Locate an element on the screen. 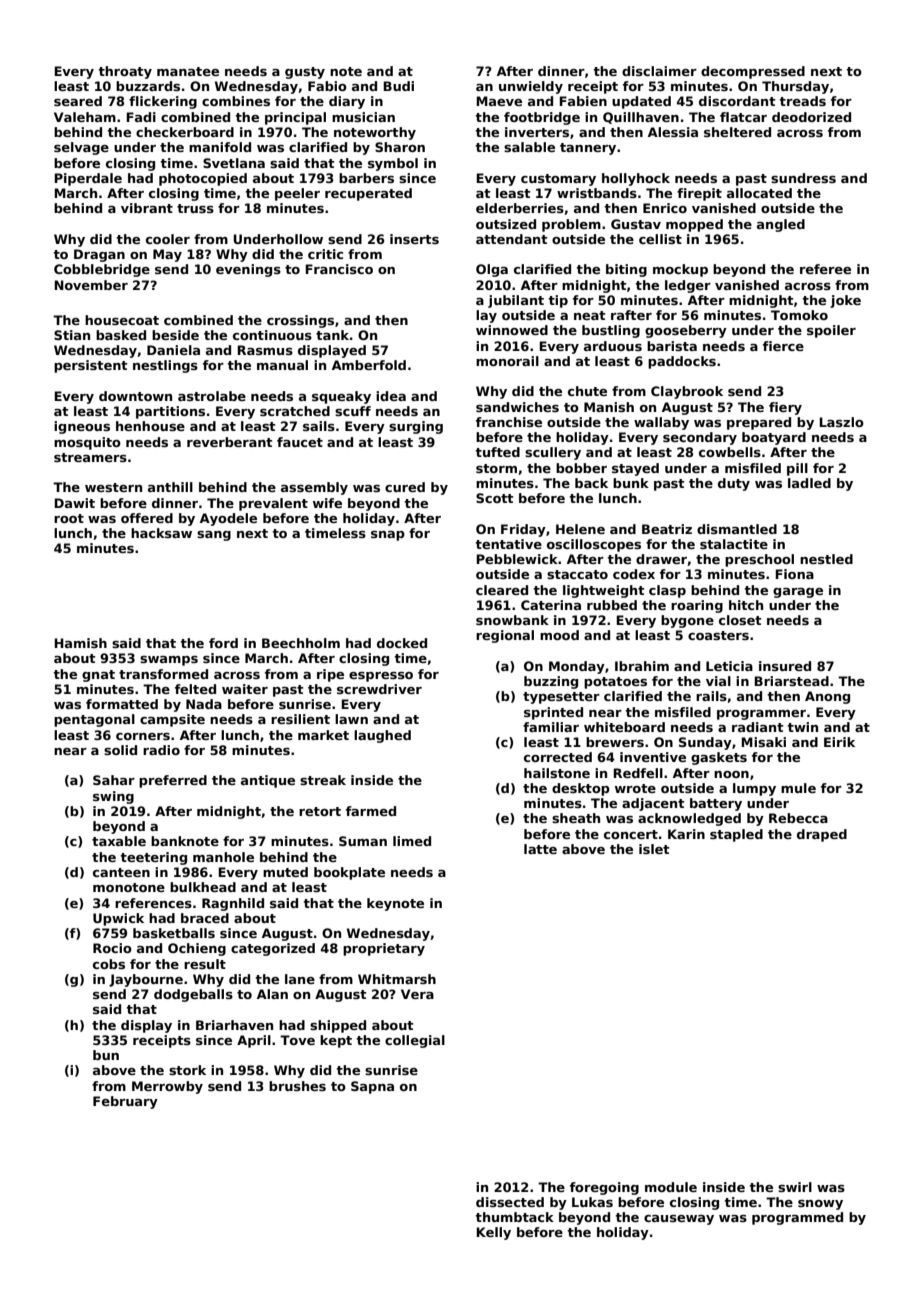  manatee is located at coordinates (188, 71).
